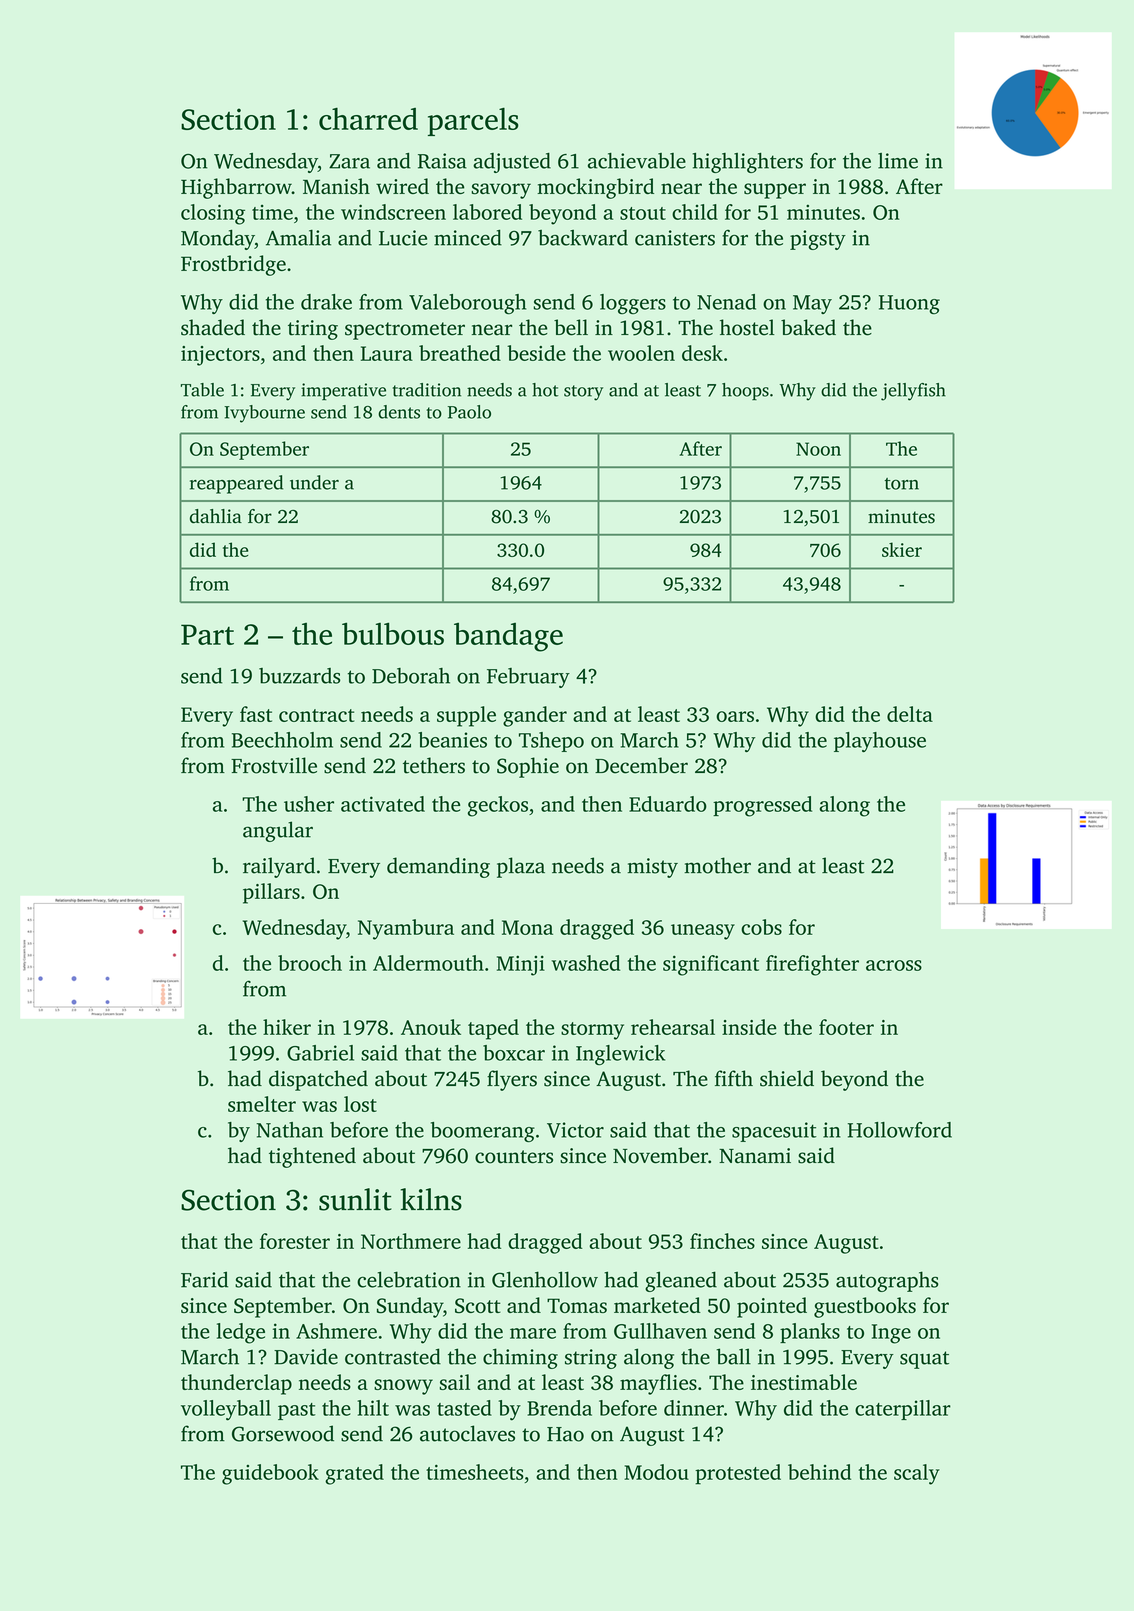  I want to click on stout, so click(643, 213).
